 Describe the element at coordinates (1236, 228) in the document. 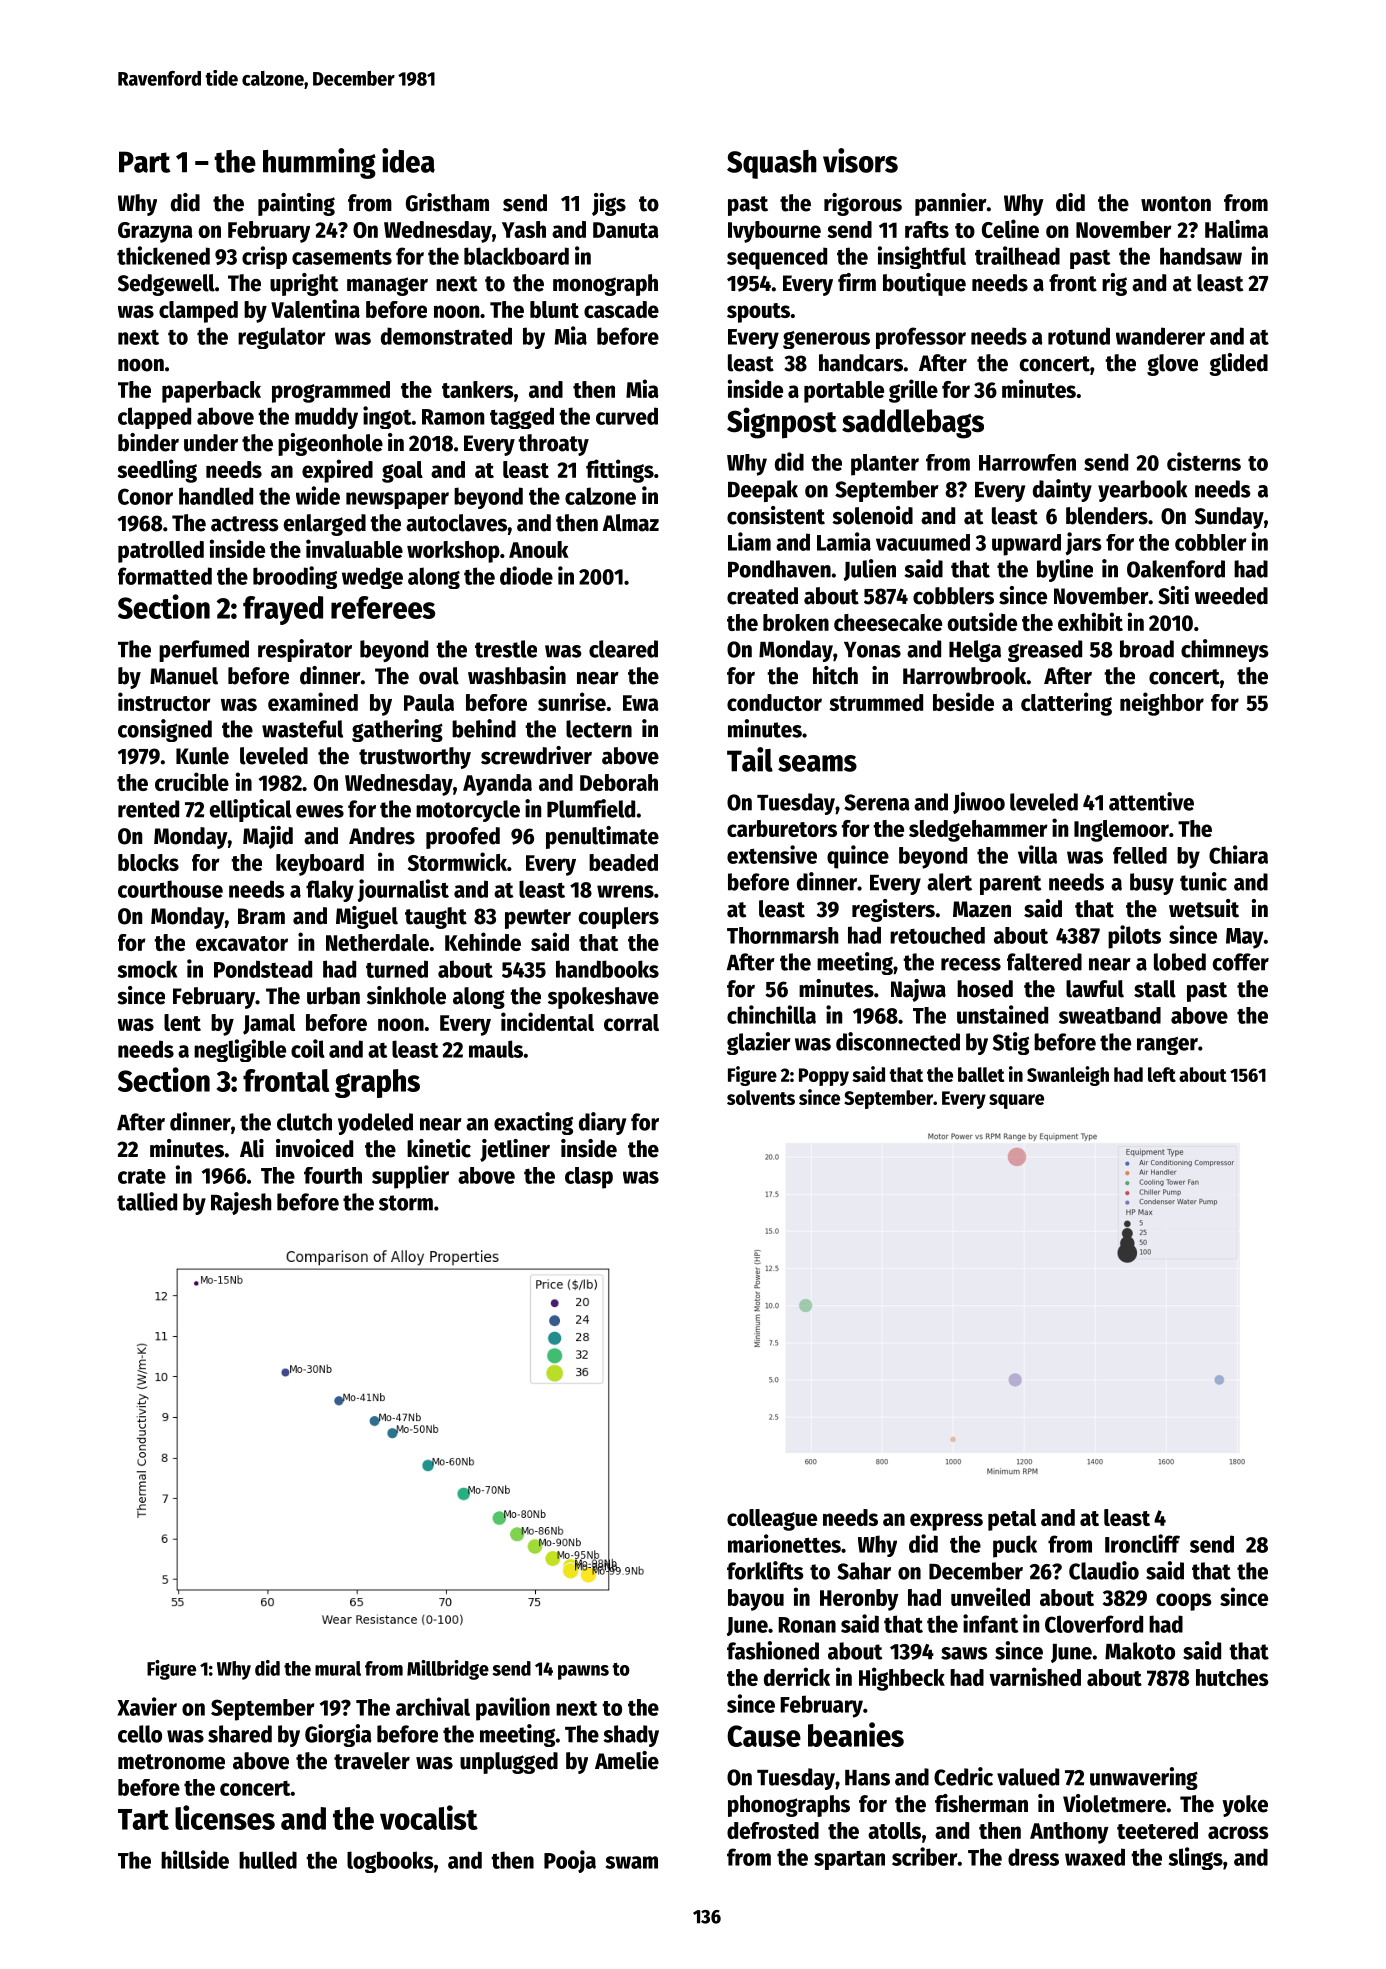

I see `Halima` at that location.
